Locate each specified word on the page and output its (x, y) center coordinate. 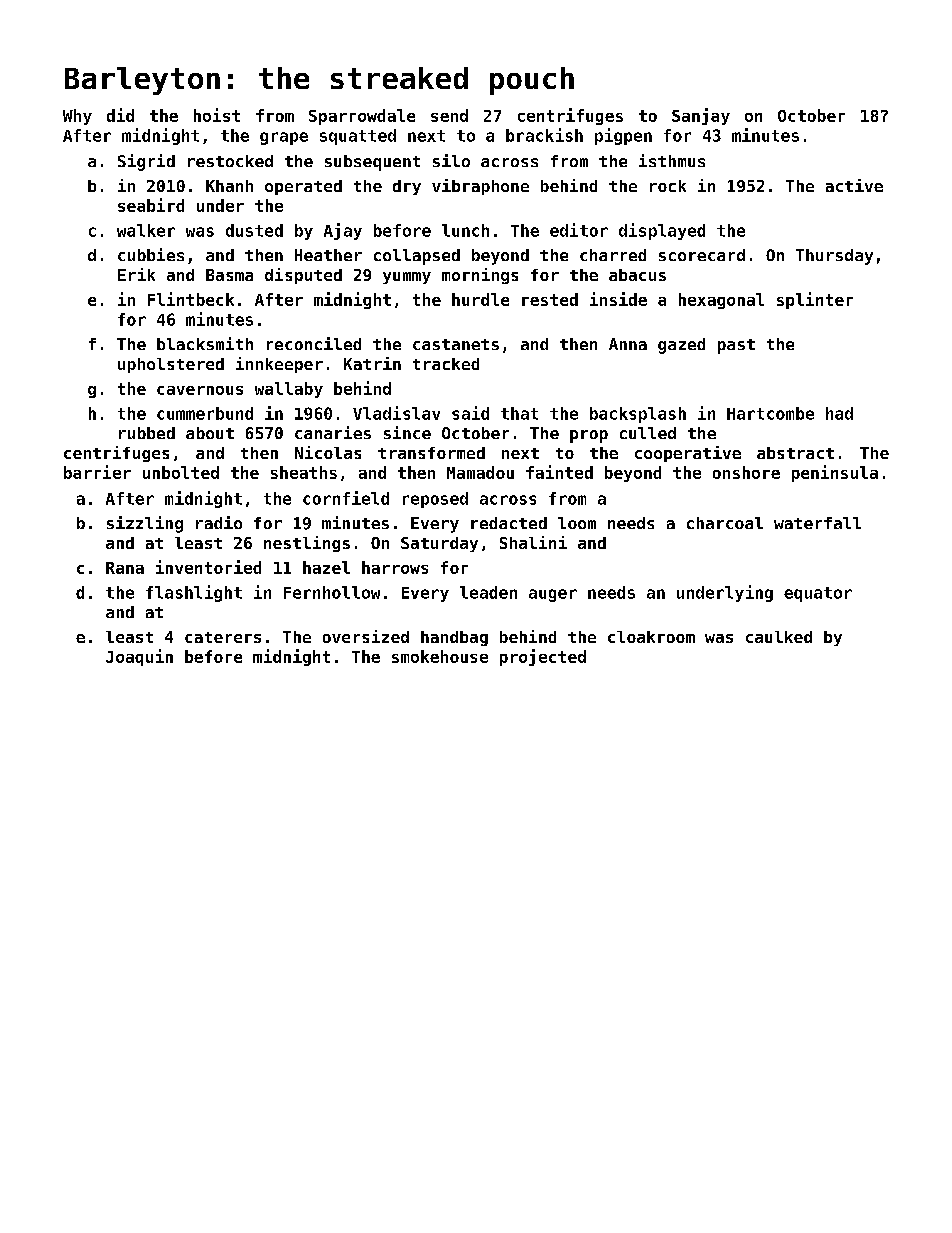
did (120, 115)
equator (818, 594)
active (854, 185)
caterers (223, 637)
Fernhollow (332, 592)
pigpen (623, 136)
